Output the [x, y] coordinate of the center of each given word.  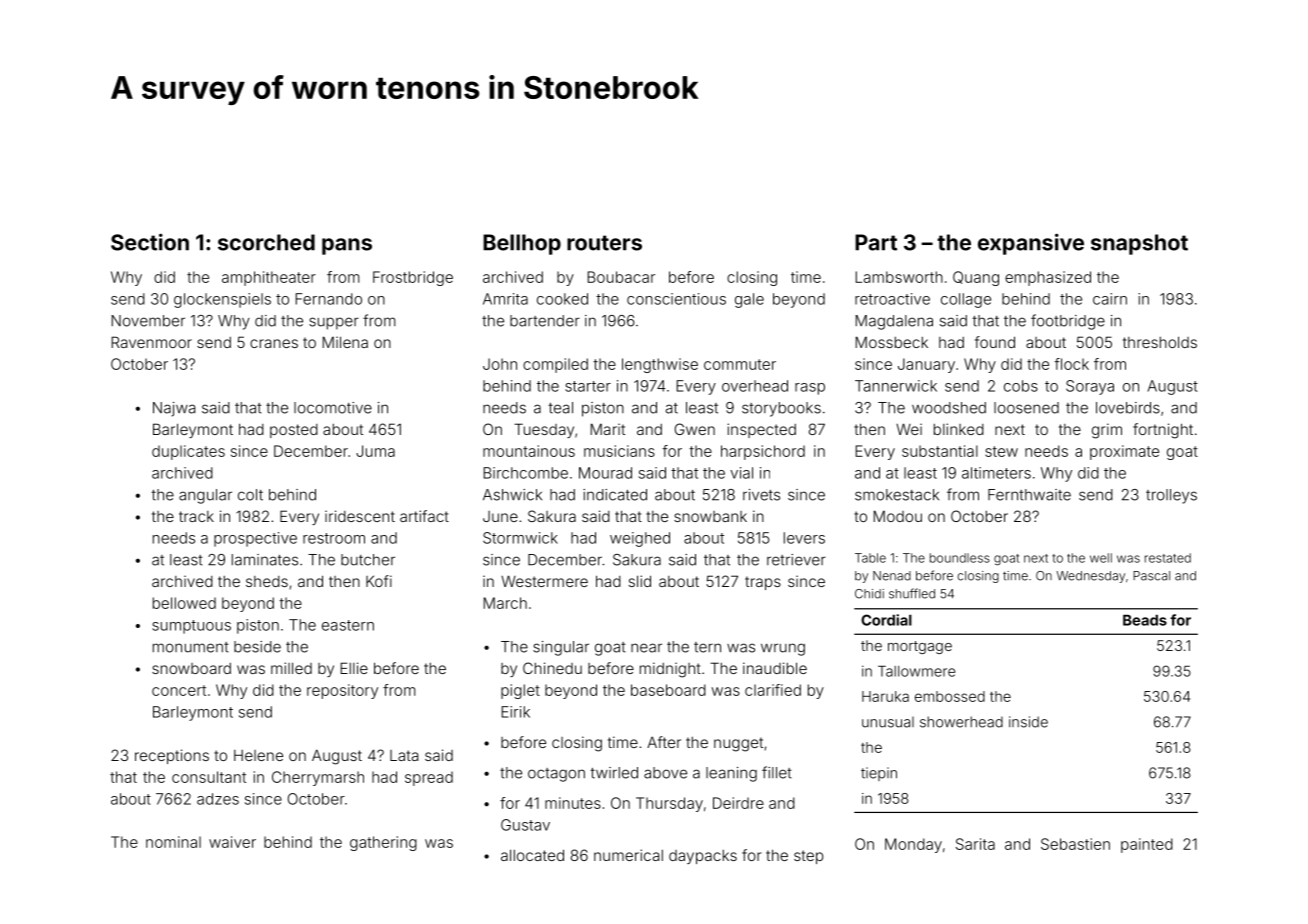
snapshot [1139, 244]
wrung [783, 649]
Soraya [1090, 387]
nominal [173, 842]
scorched [266, 242]
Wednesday [1090, 577]
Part [876, 242]
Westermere [544, 581]
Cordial [886, 620]
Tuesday [544, 430]
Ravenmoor [151, 342]
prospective [255, 539]
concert [179, 690]
